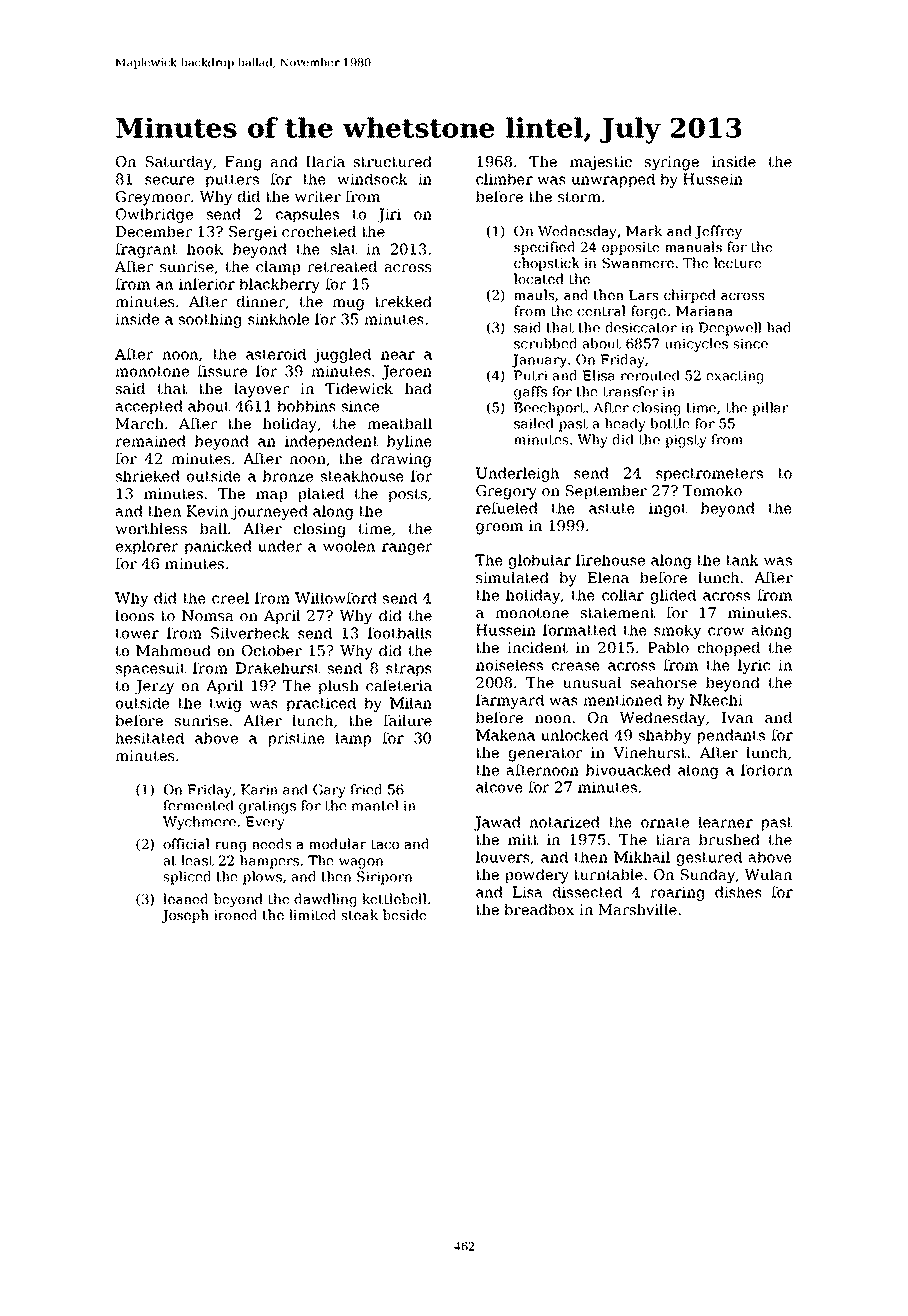  Describe the element at coordinates (393, 161) in the screenshot. I see `structured` at that location.
